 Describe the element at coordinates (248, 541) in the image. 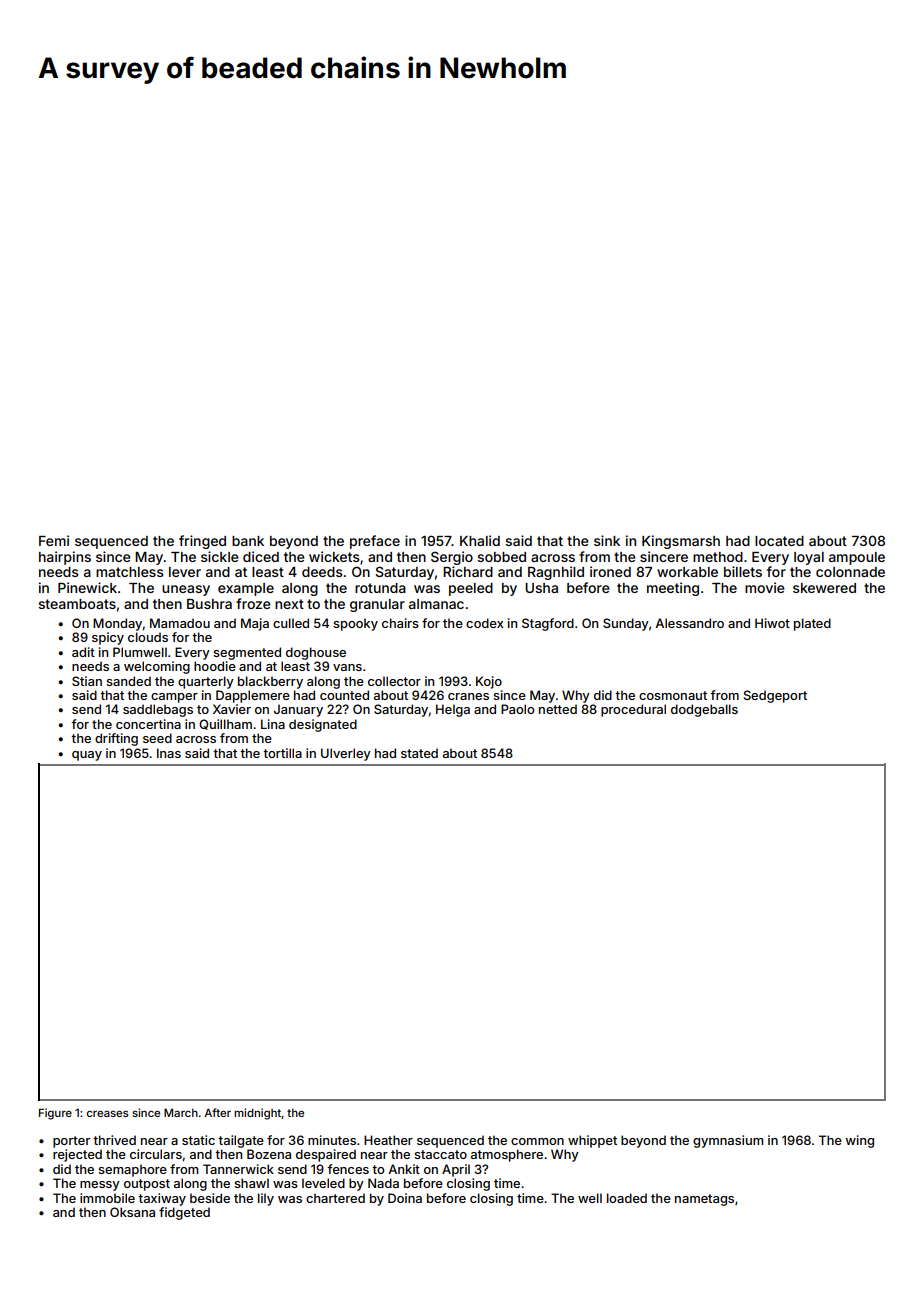

I see `bank` at that location.
